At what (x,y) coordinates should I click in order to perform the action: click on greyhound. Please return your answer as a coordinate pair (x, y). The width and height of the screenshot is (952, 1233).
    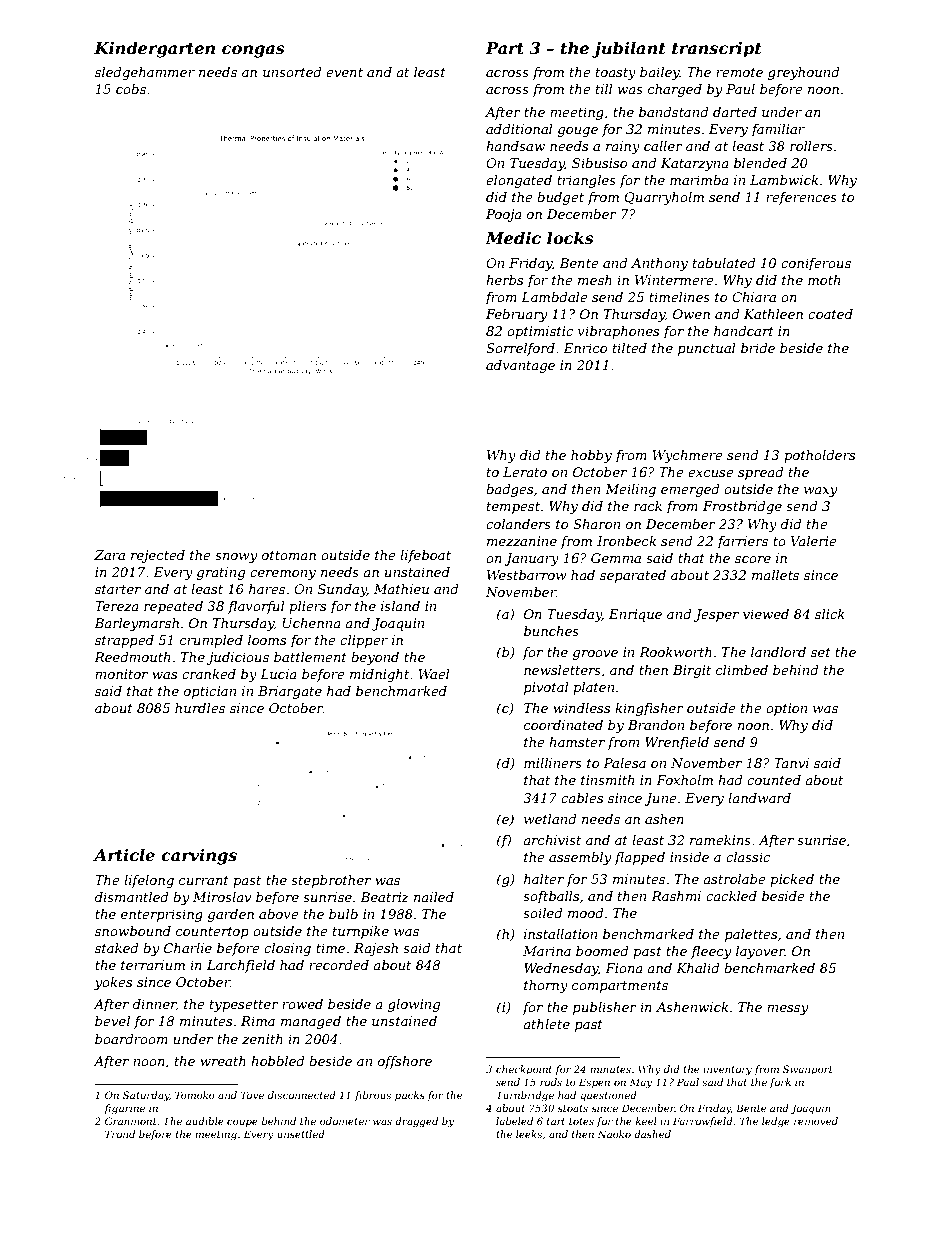
    Looking at the image, I should click on (804, 73).
